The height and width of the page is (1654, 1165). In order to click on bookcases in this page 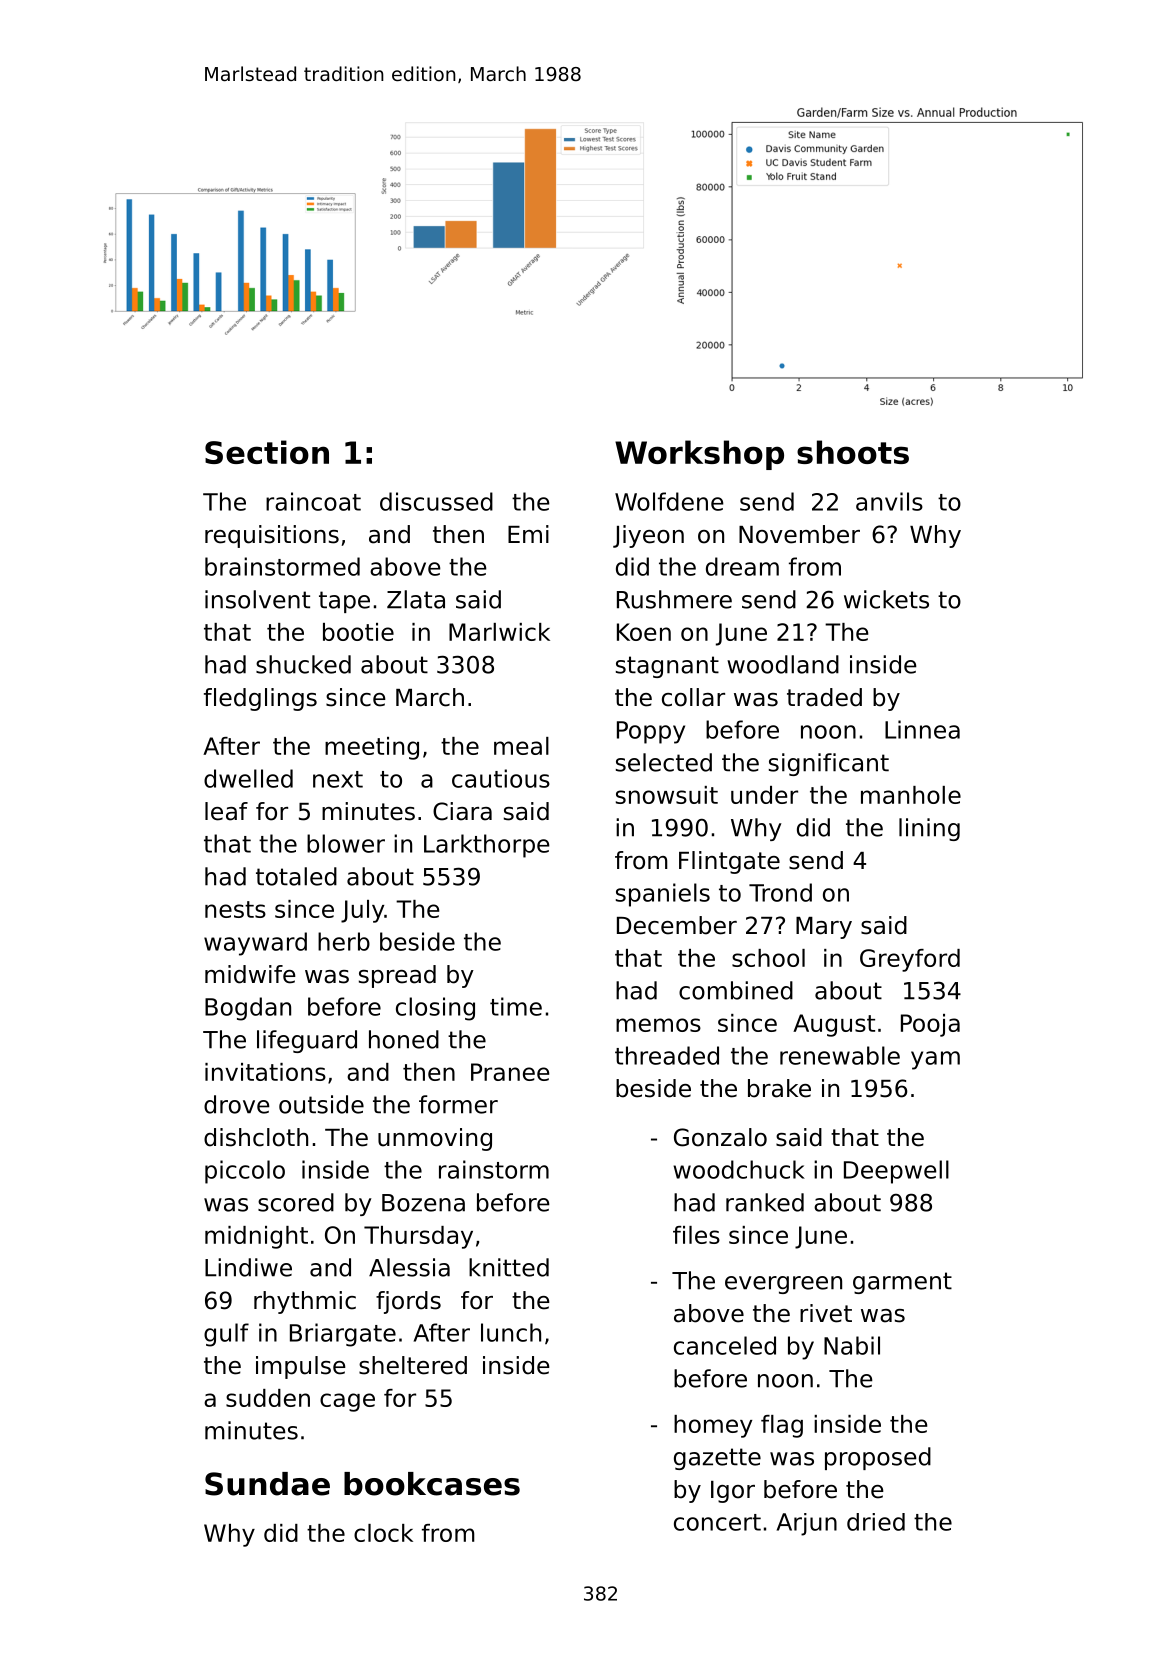, I will do `click(432, 1484)`.
